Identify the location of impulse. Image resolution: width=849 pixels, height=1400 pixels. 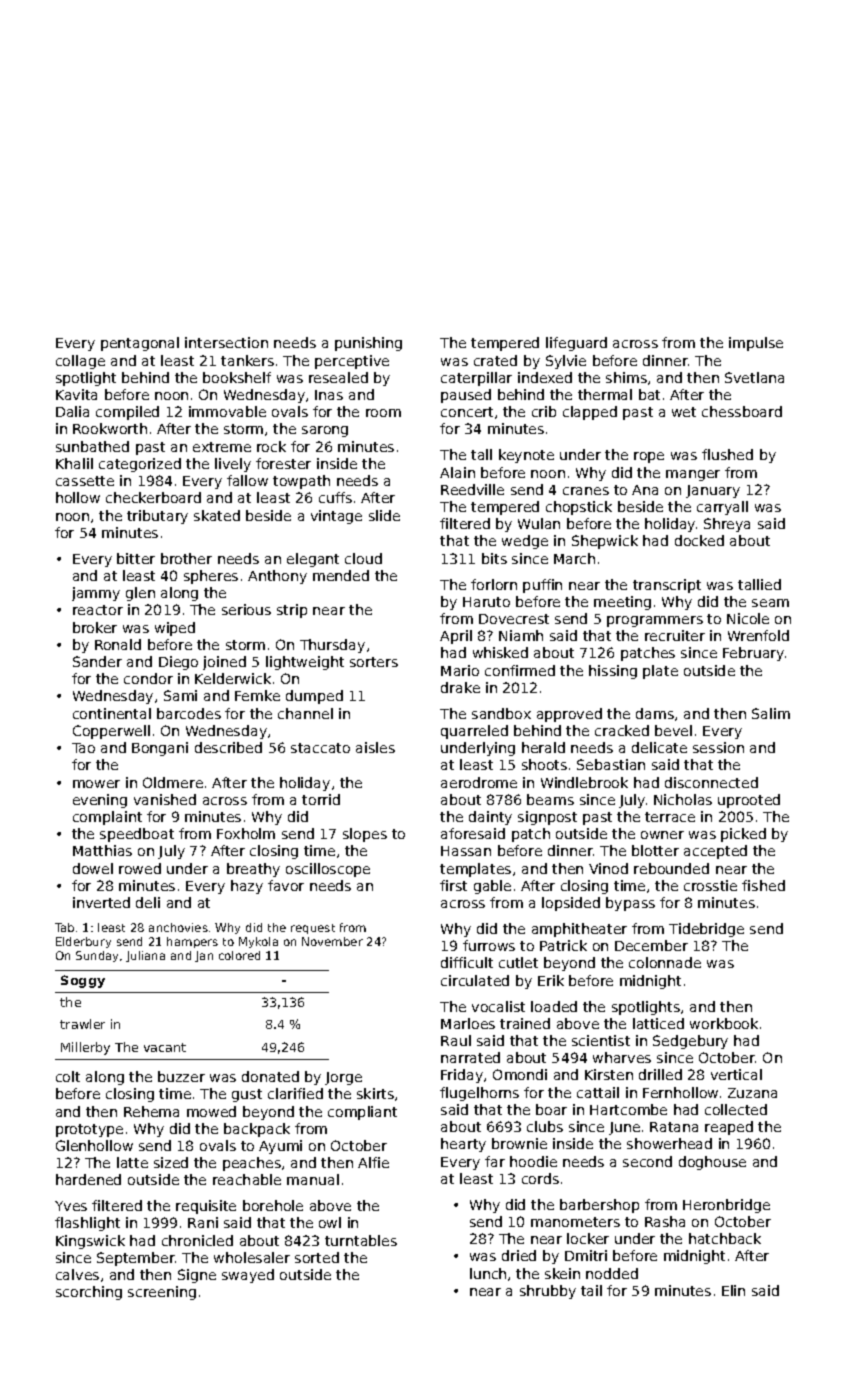
(756, 344).
